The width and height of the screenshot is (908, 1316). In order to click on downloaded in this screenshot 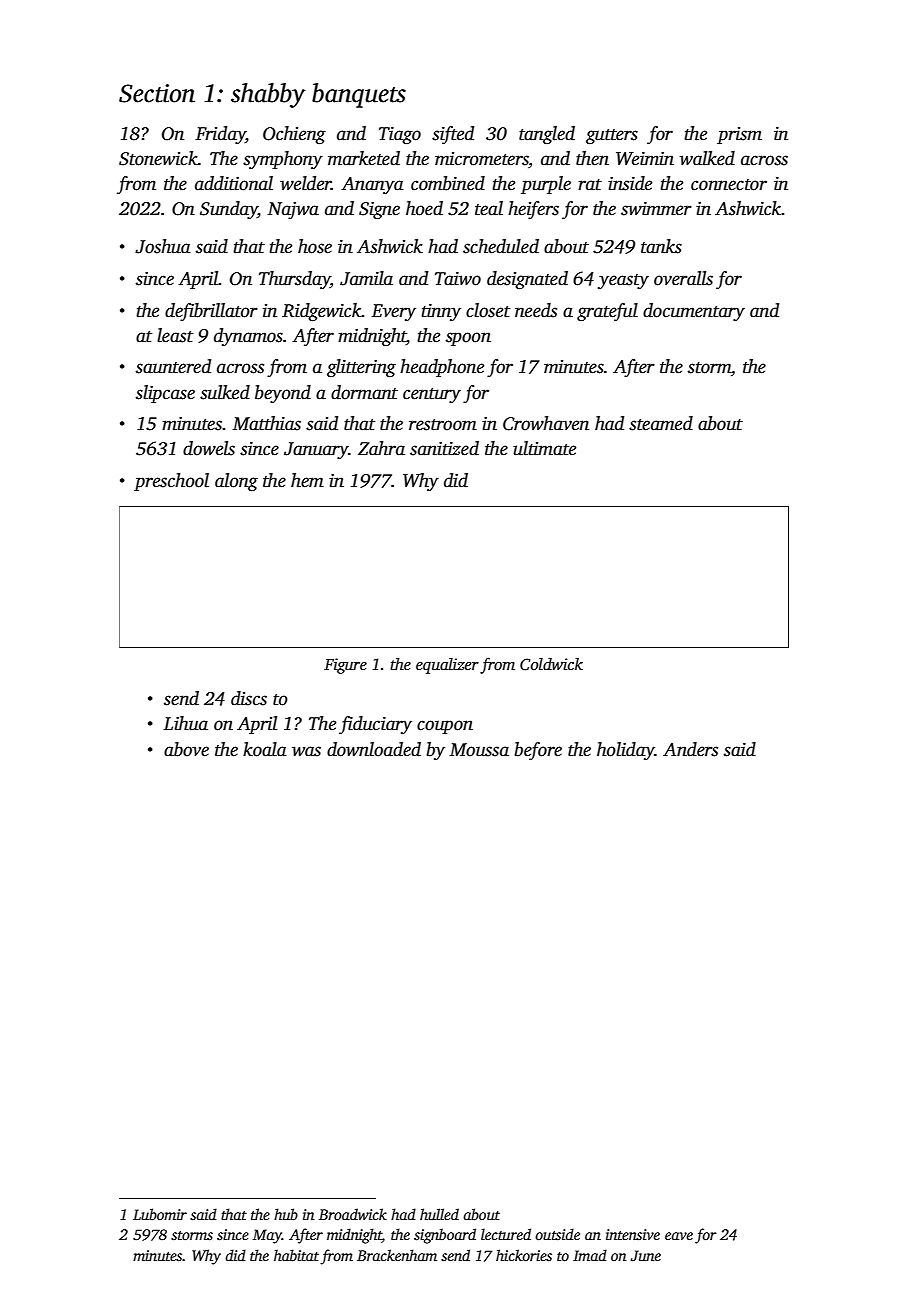, I will do `click(374, 749)`.
